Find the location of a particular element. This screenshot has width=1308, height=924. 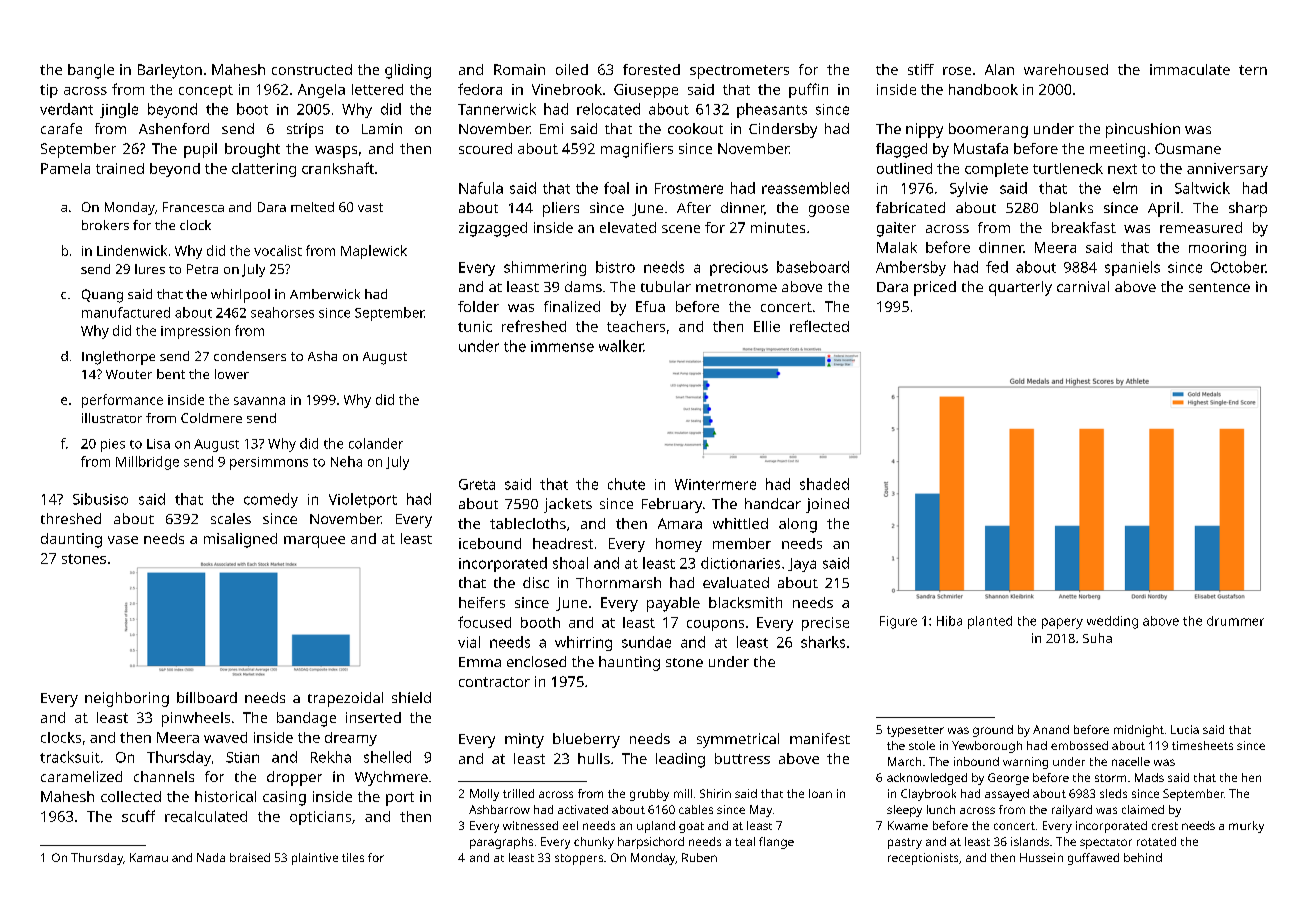

Wouter is located at coordinates (129, 374).
